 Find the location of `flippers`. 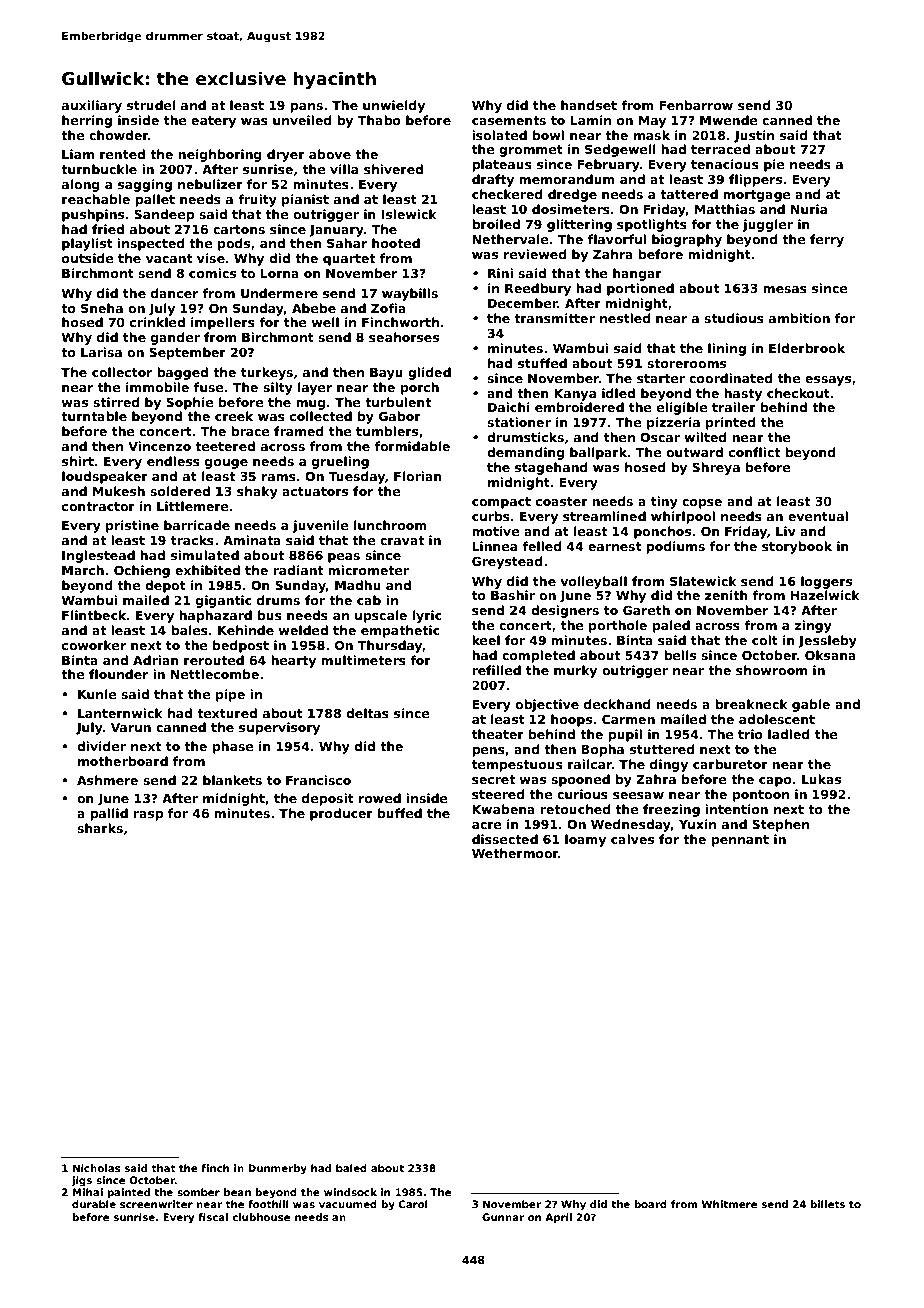

flippers is located at coordinates (755, 180).
